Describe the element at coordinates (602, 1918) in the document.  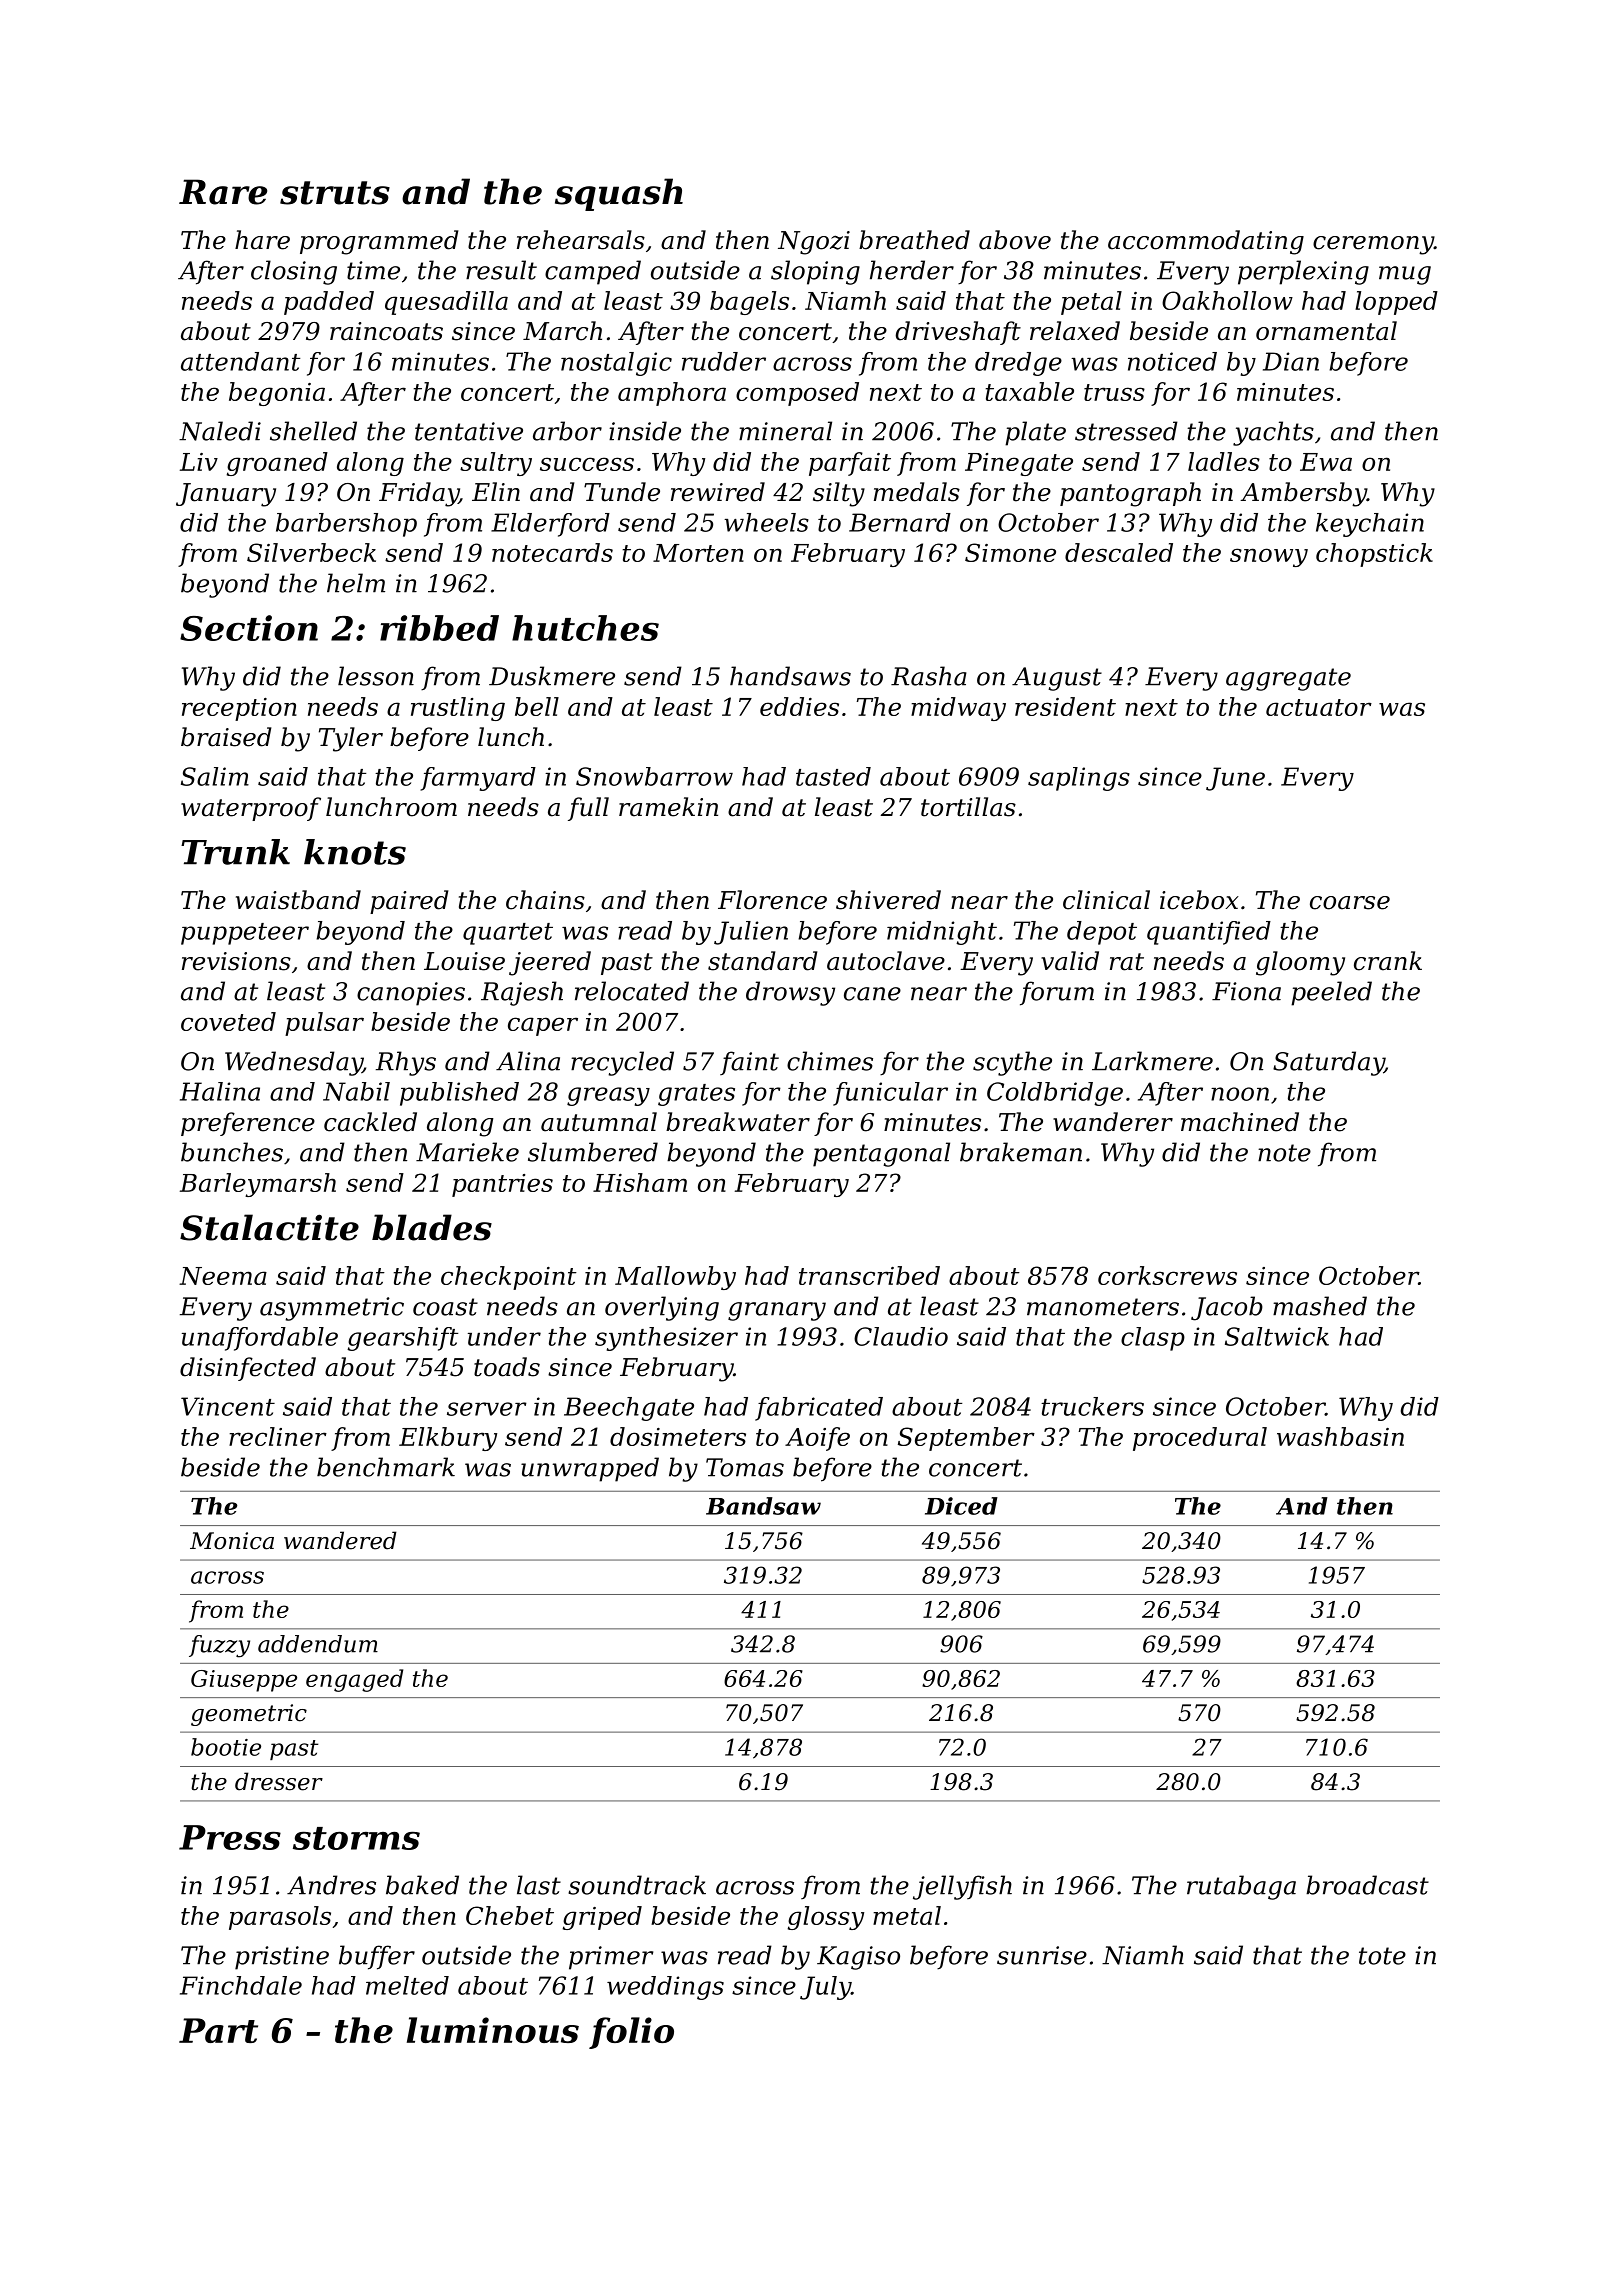
I see `griped` at that location.
